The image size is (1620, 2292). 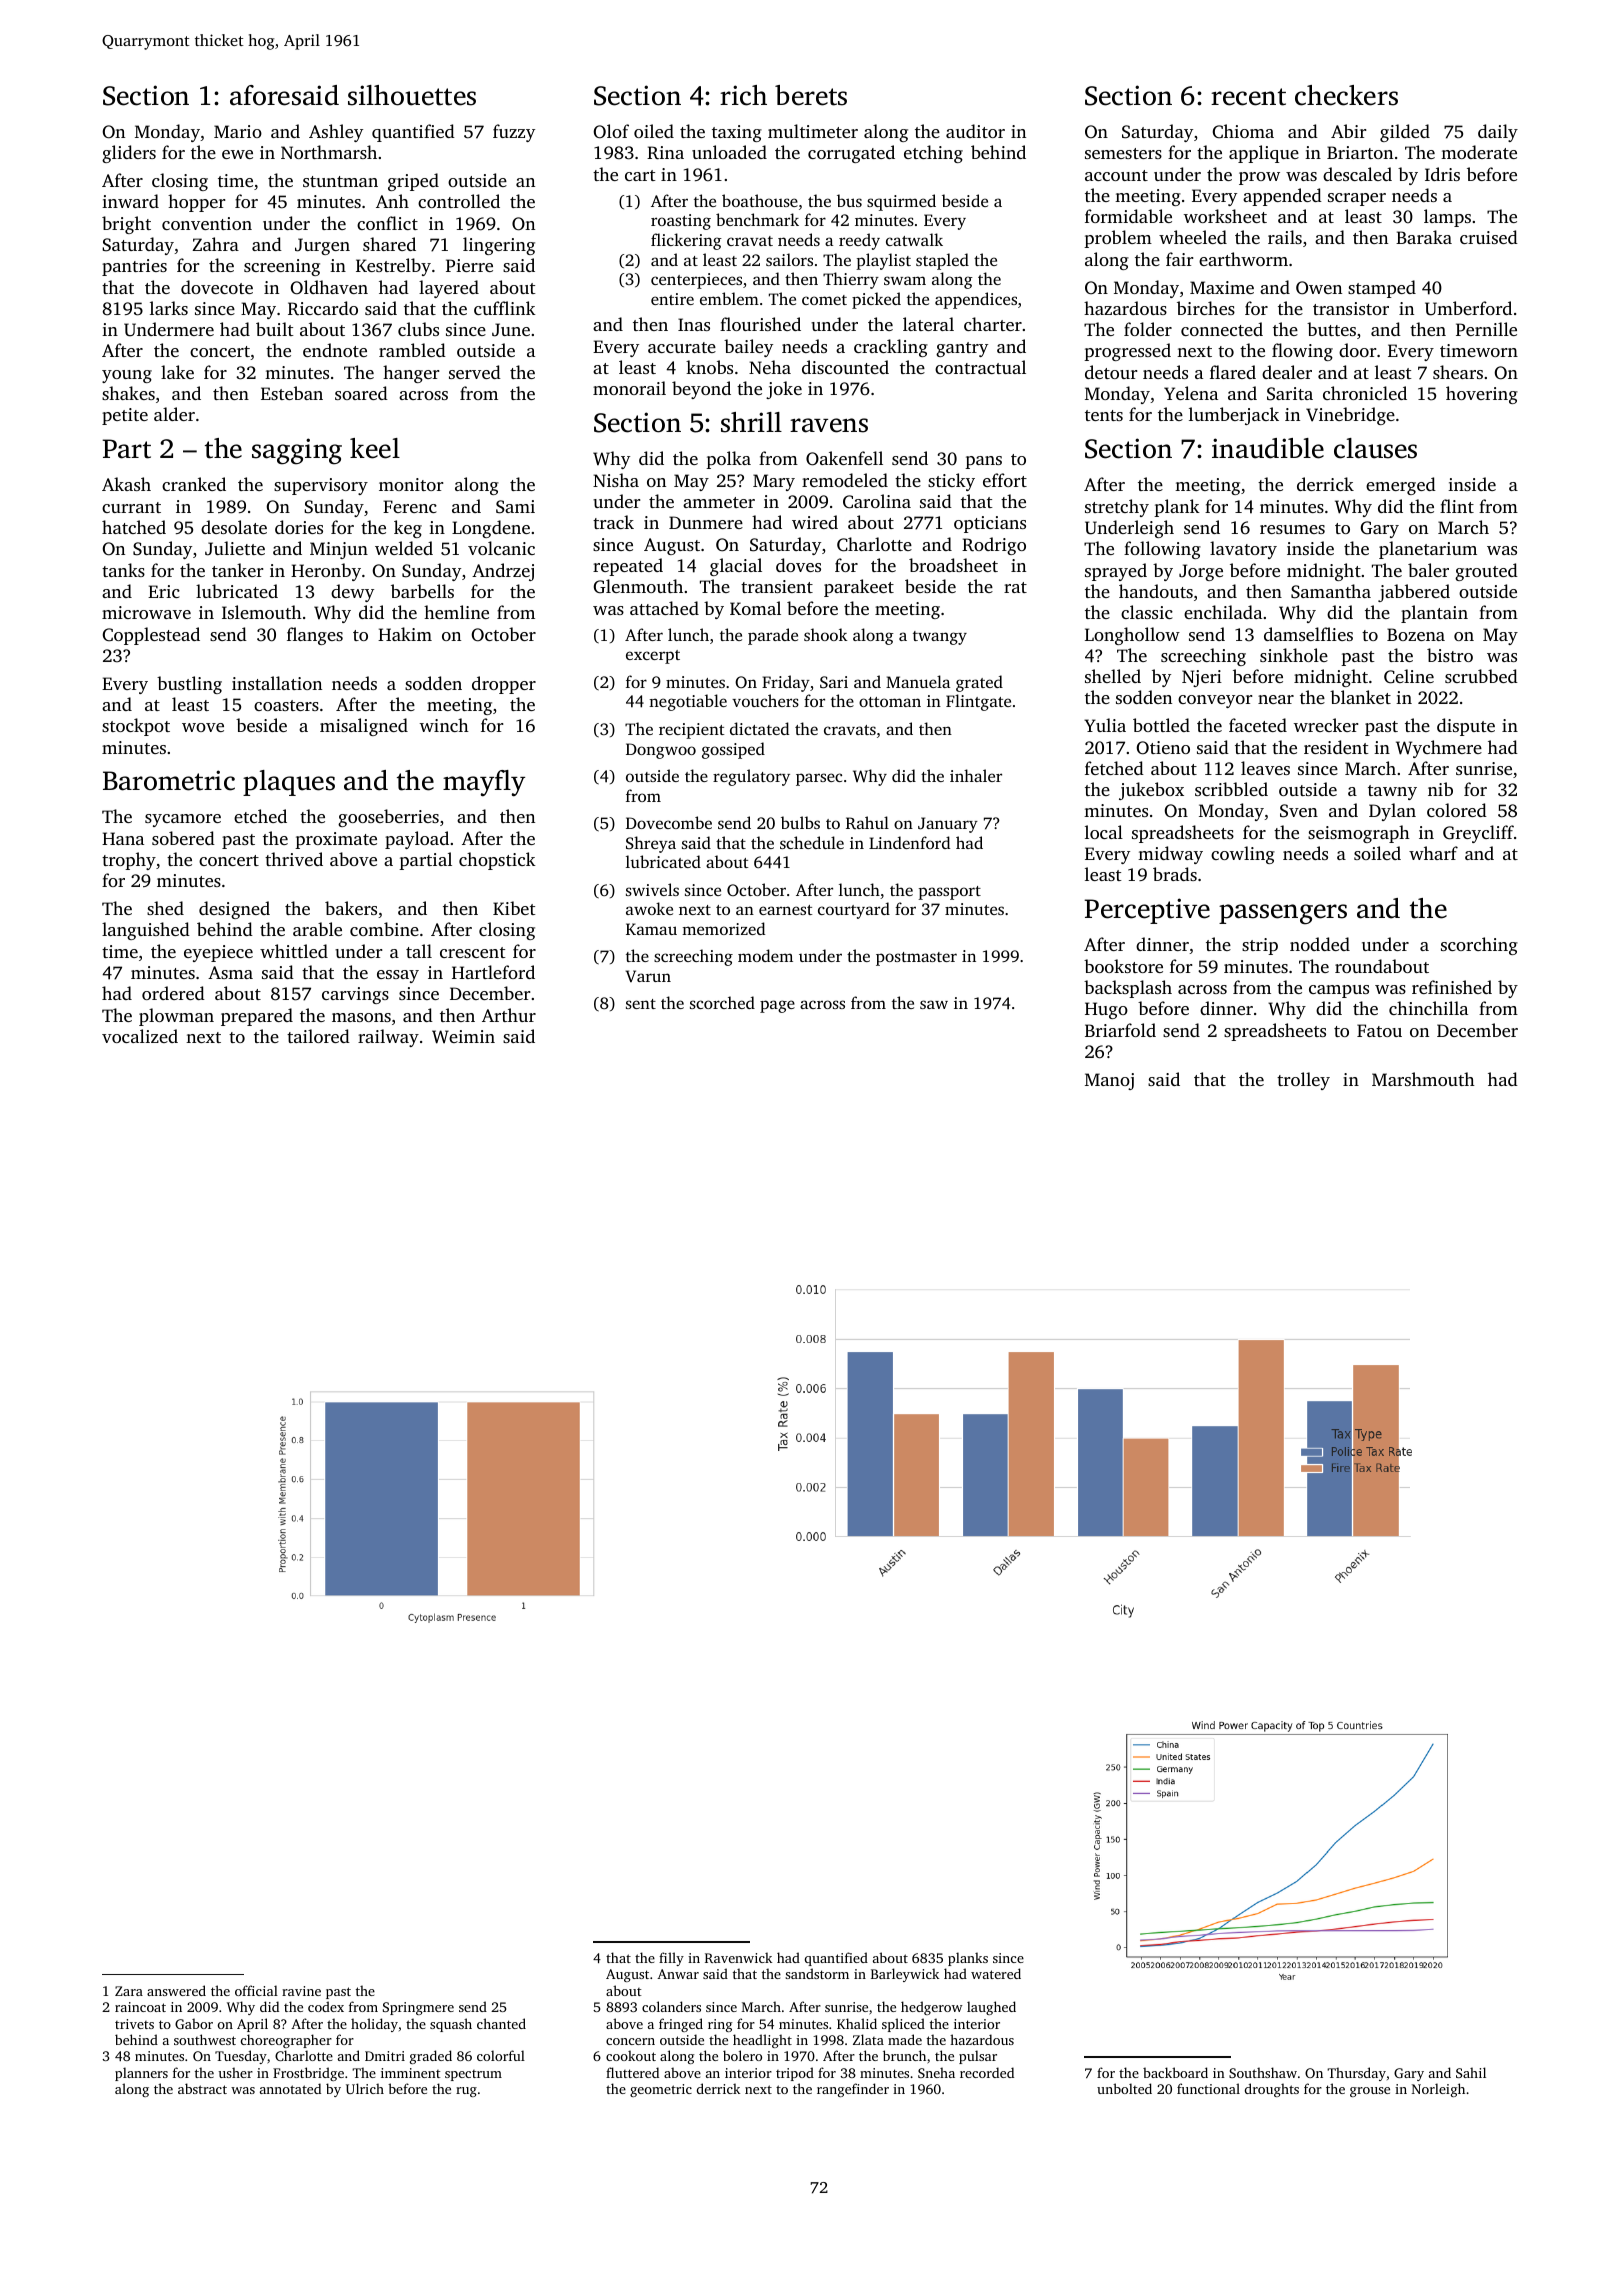 What do you see at coordinates (811, 95) in the image?
I see `berets` at bounding box center [811, 95].
